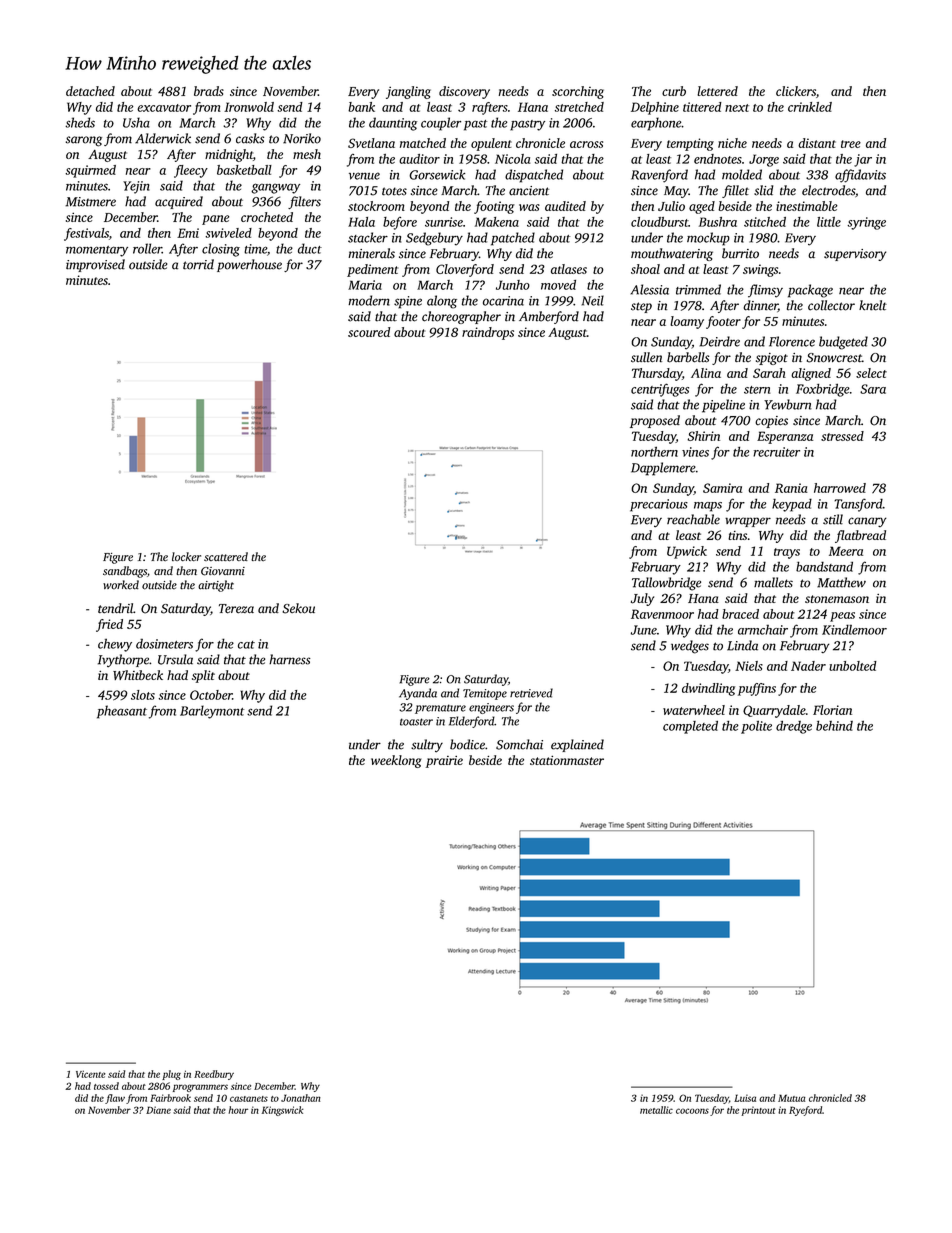 The height and width of the screenshot is (1233, 952). What do you see at coordinates (444, 762) in the screenshot?
I see `prairie` at bounding box center [444, 762].
